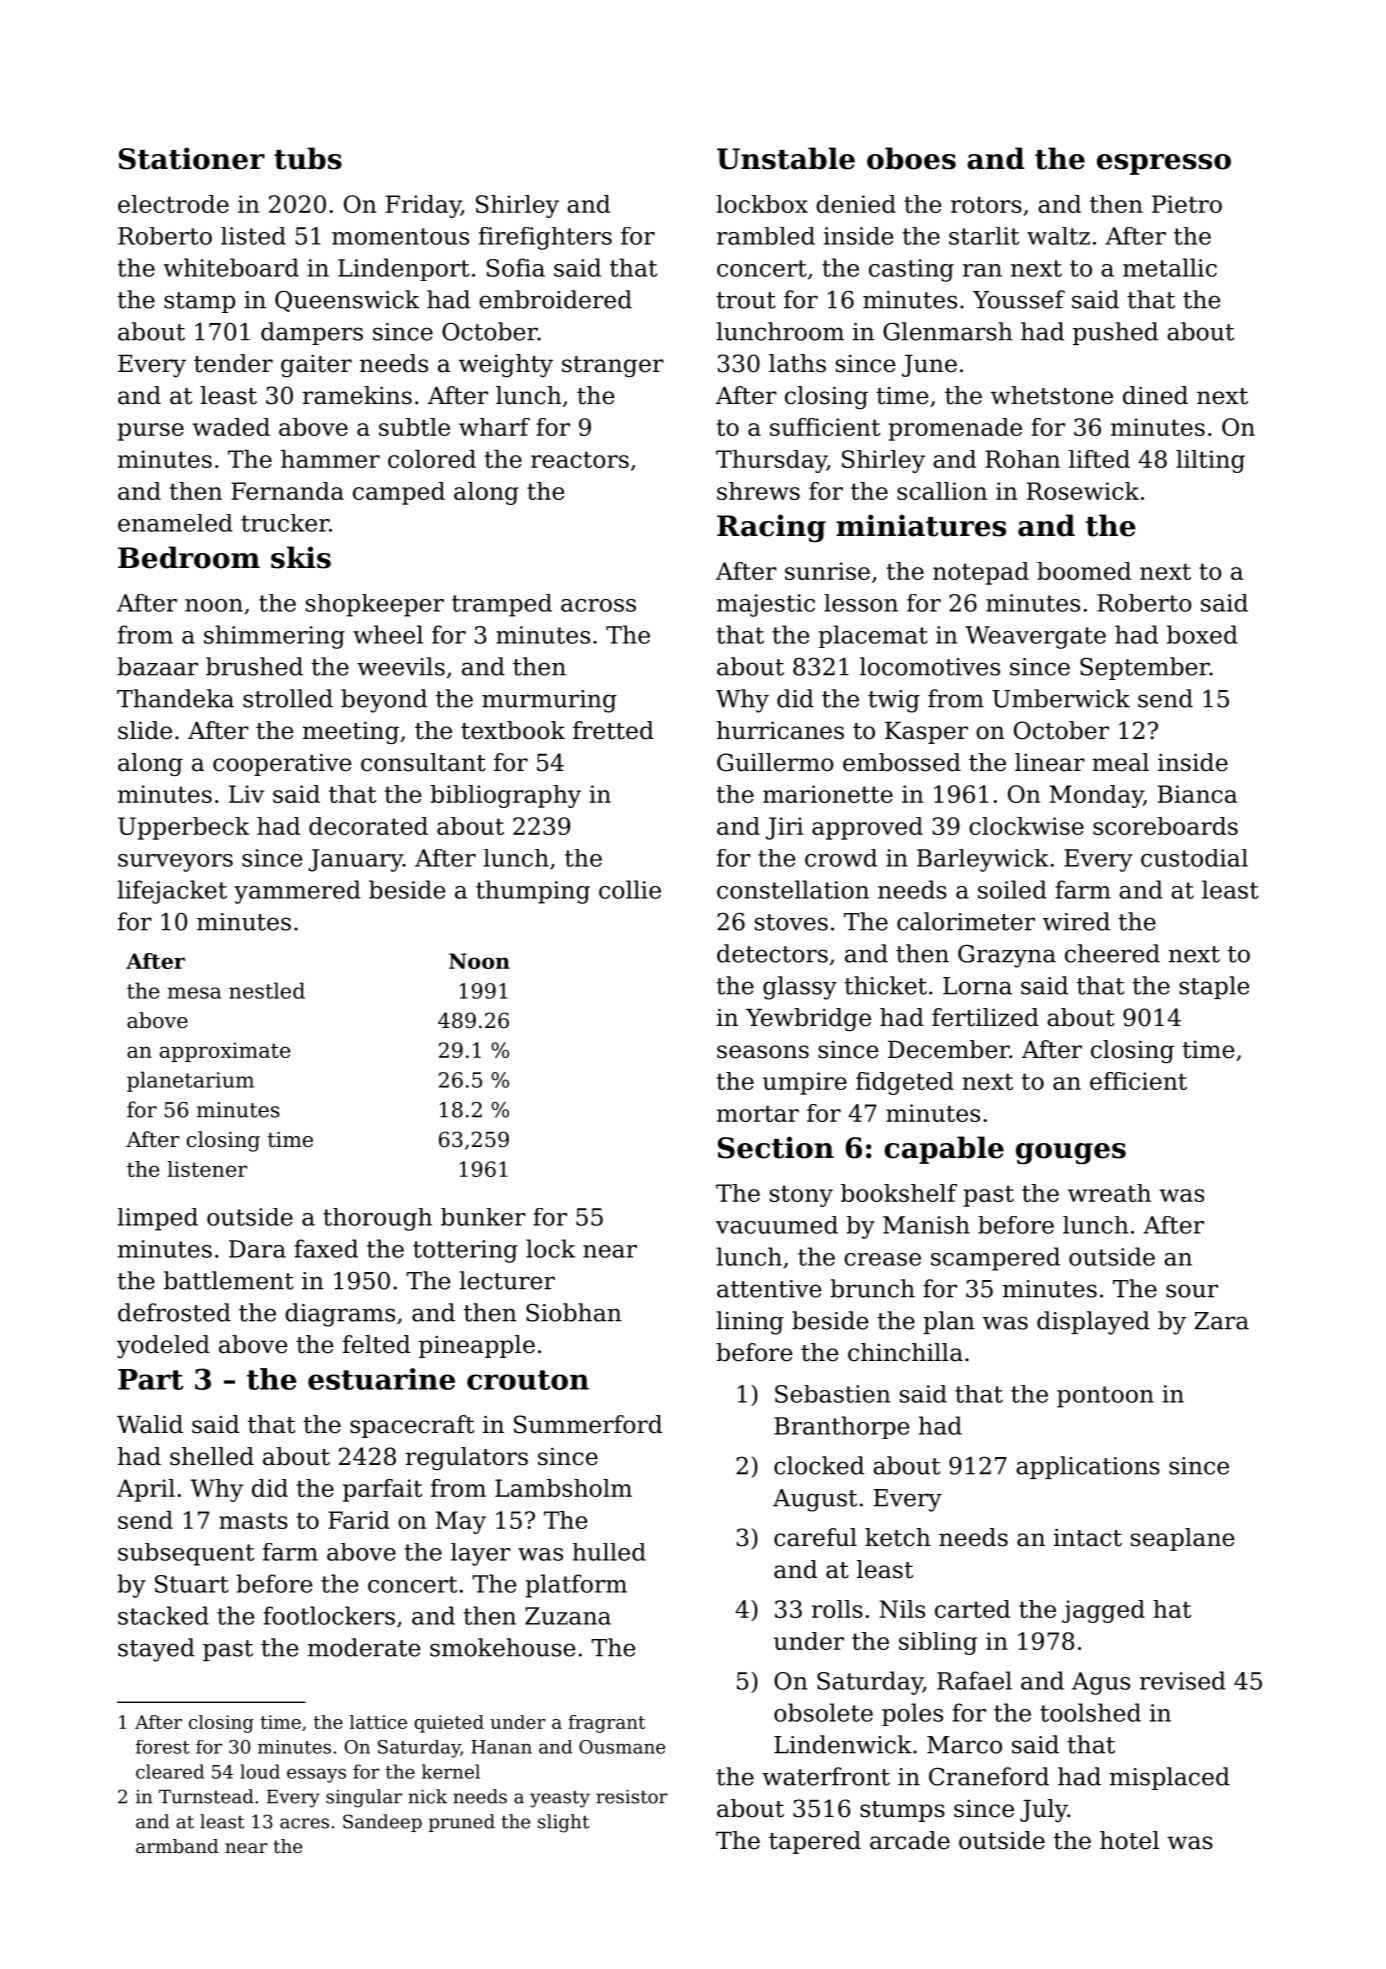 The height and width of the document is (1969, 1386). What do you see at coordinates (192, 158) in the document?
I see `Stationer` at bounding box center [192, 158].
